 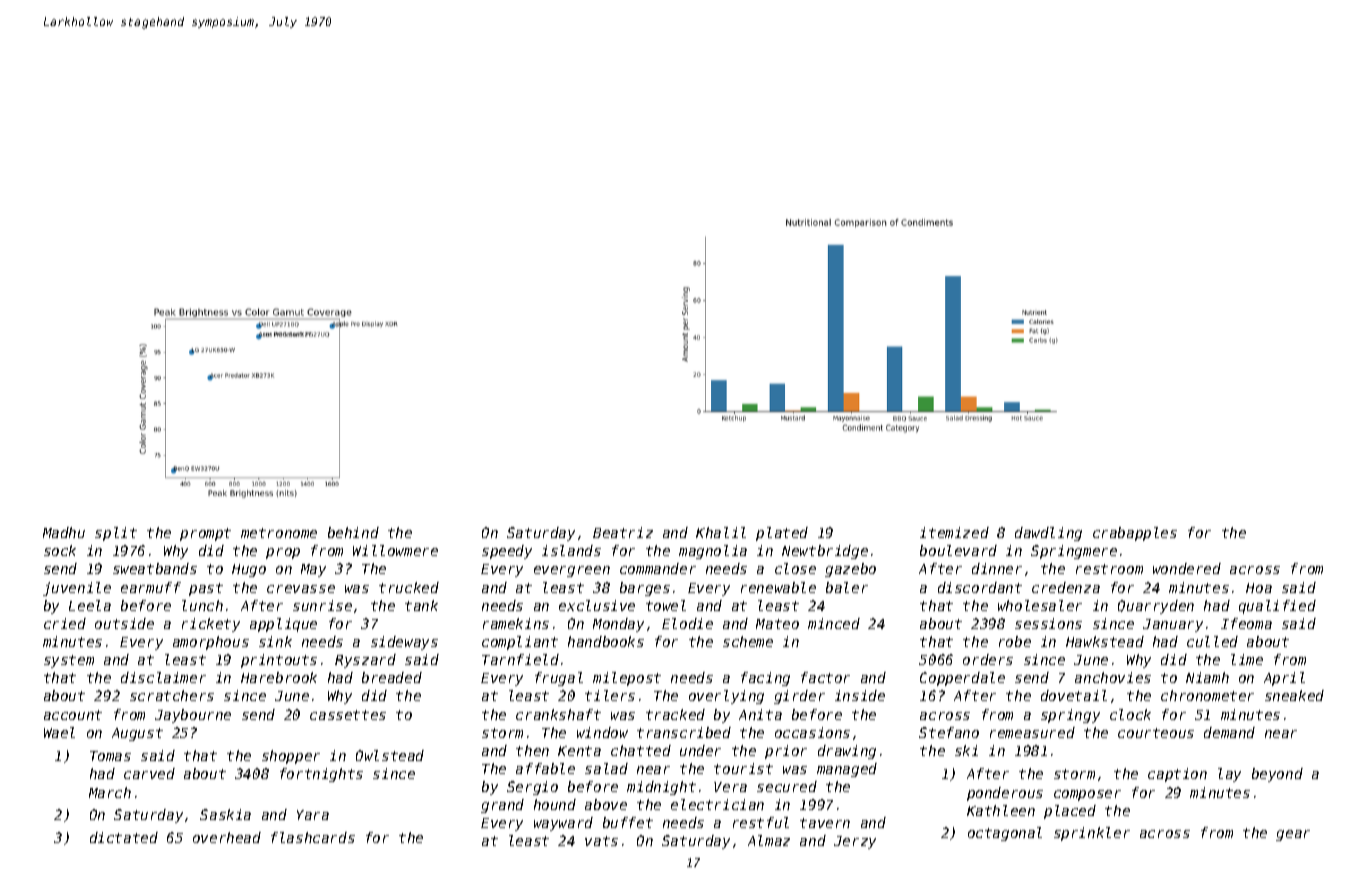 What do you see at coordinates (721, 532) in the page?
I see `Khalil` at bounding box center [721, 532].
